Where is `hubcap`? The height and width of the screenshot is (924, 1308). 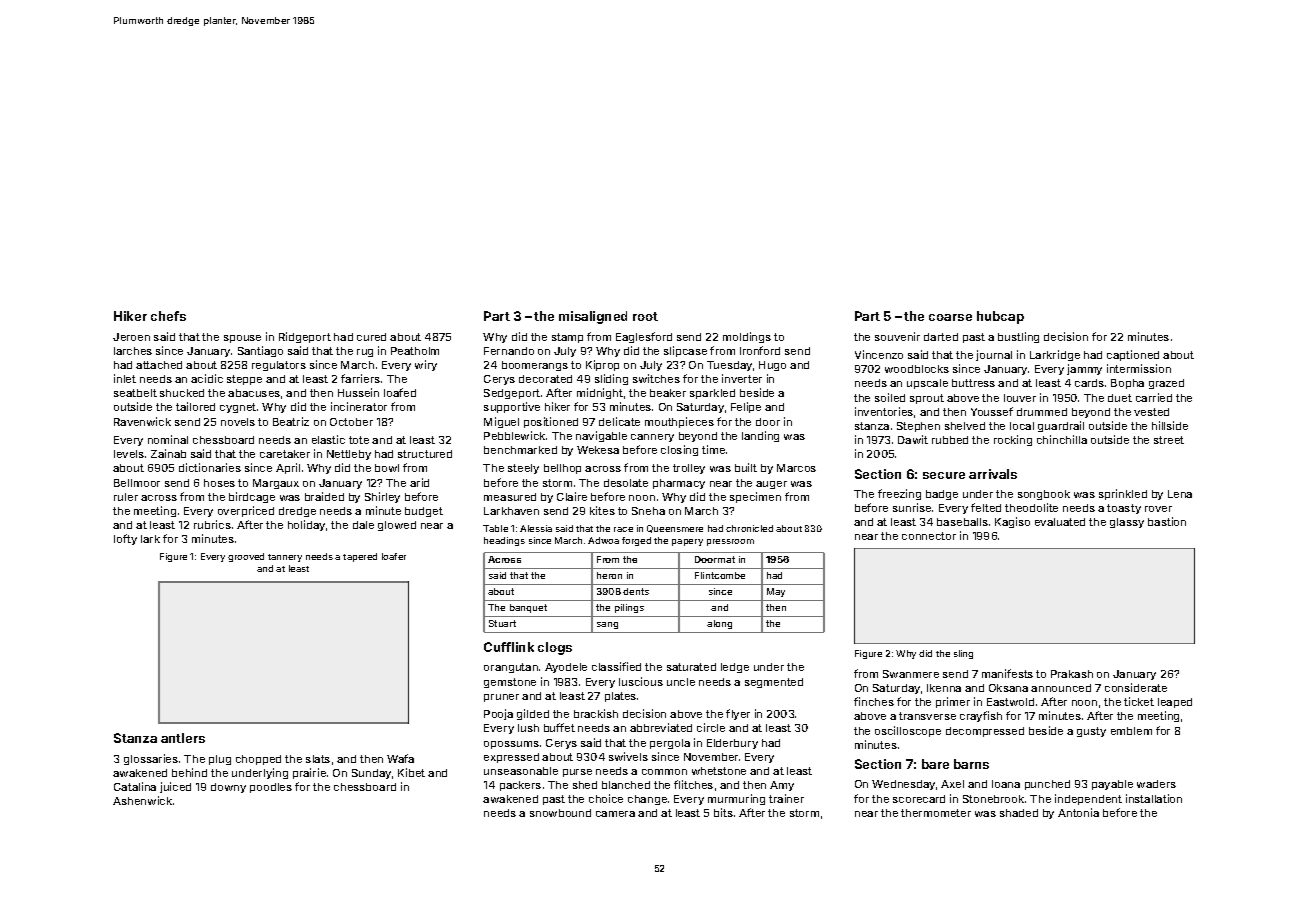 hubcap is located at coordinates (1000, 317).
